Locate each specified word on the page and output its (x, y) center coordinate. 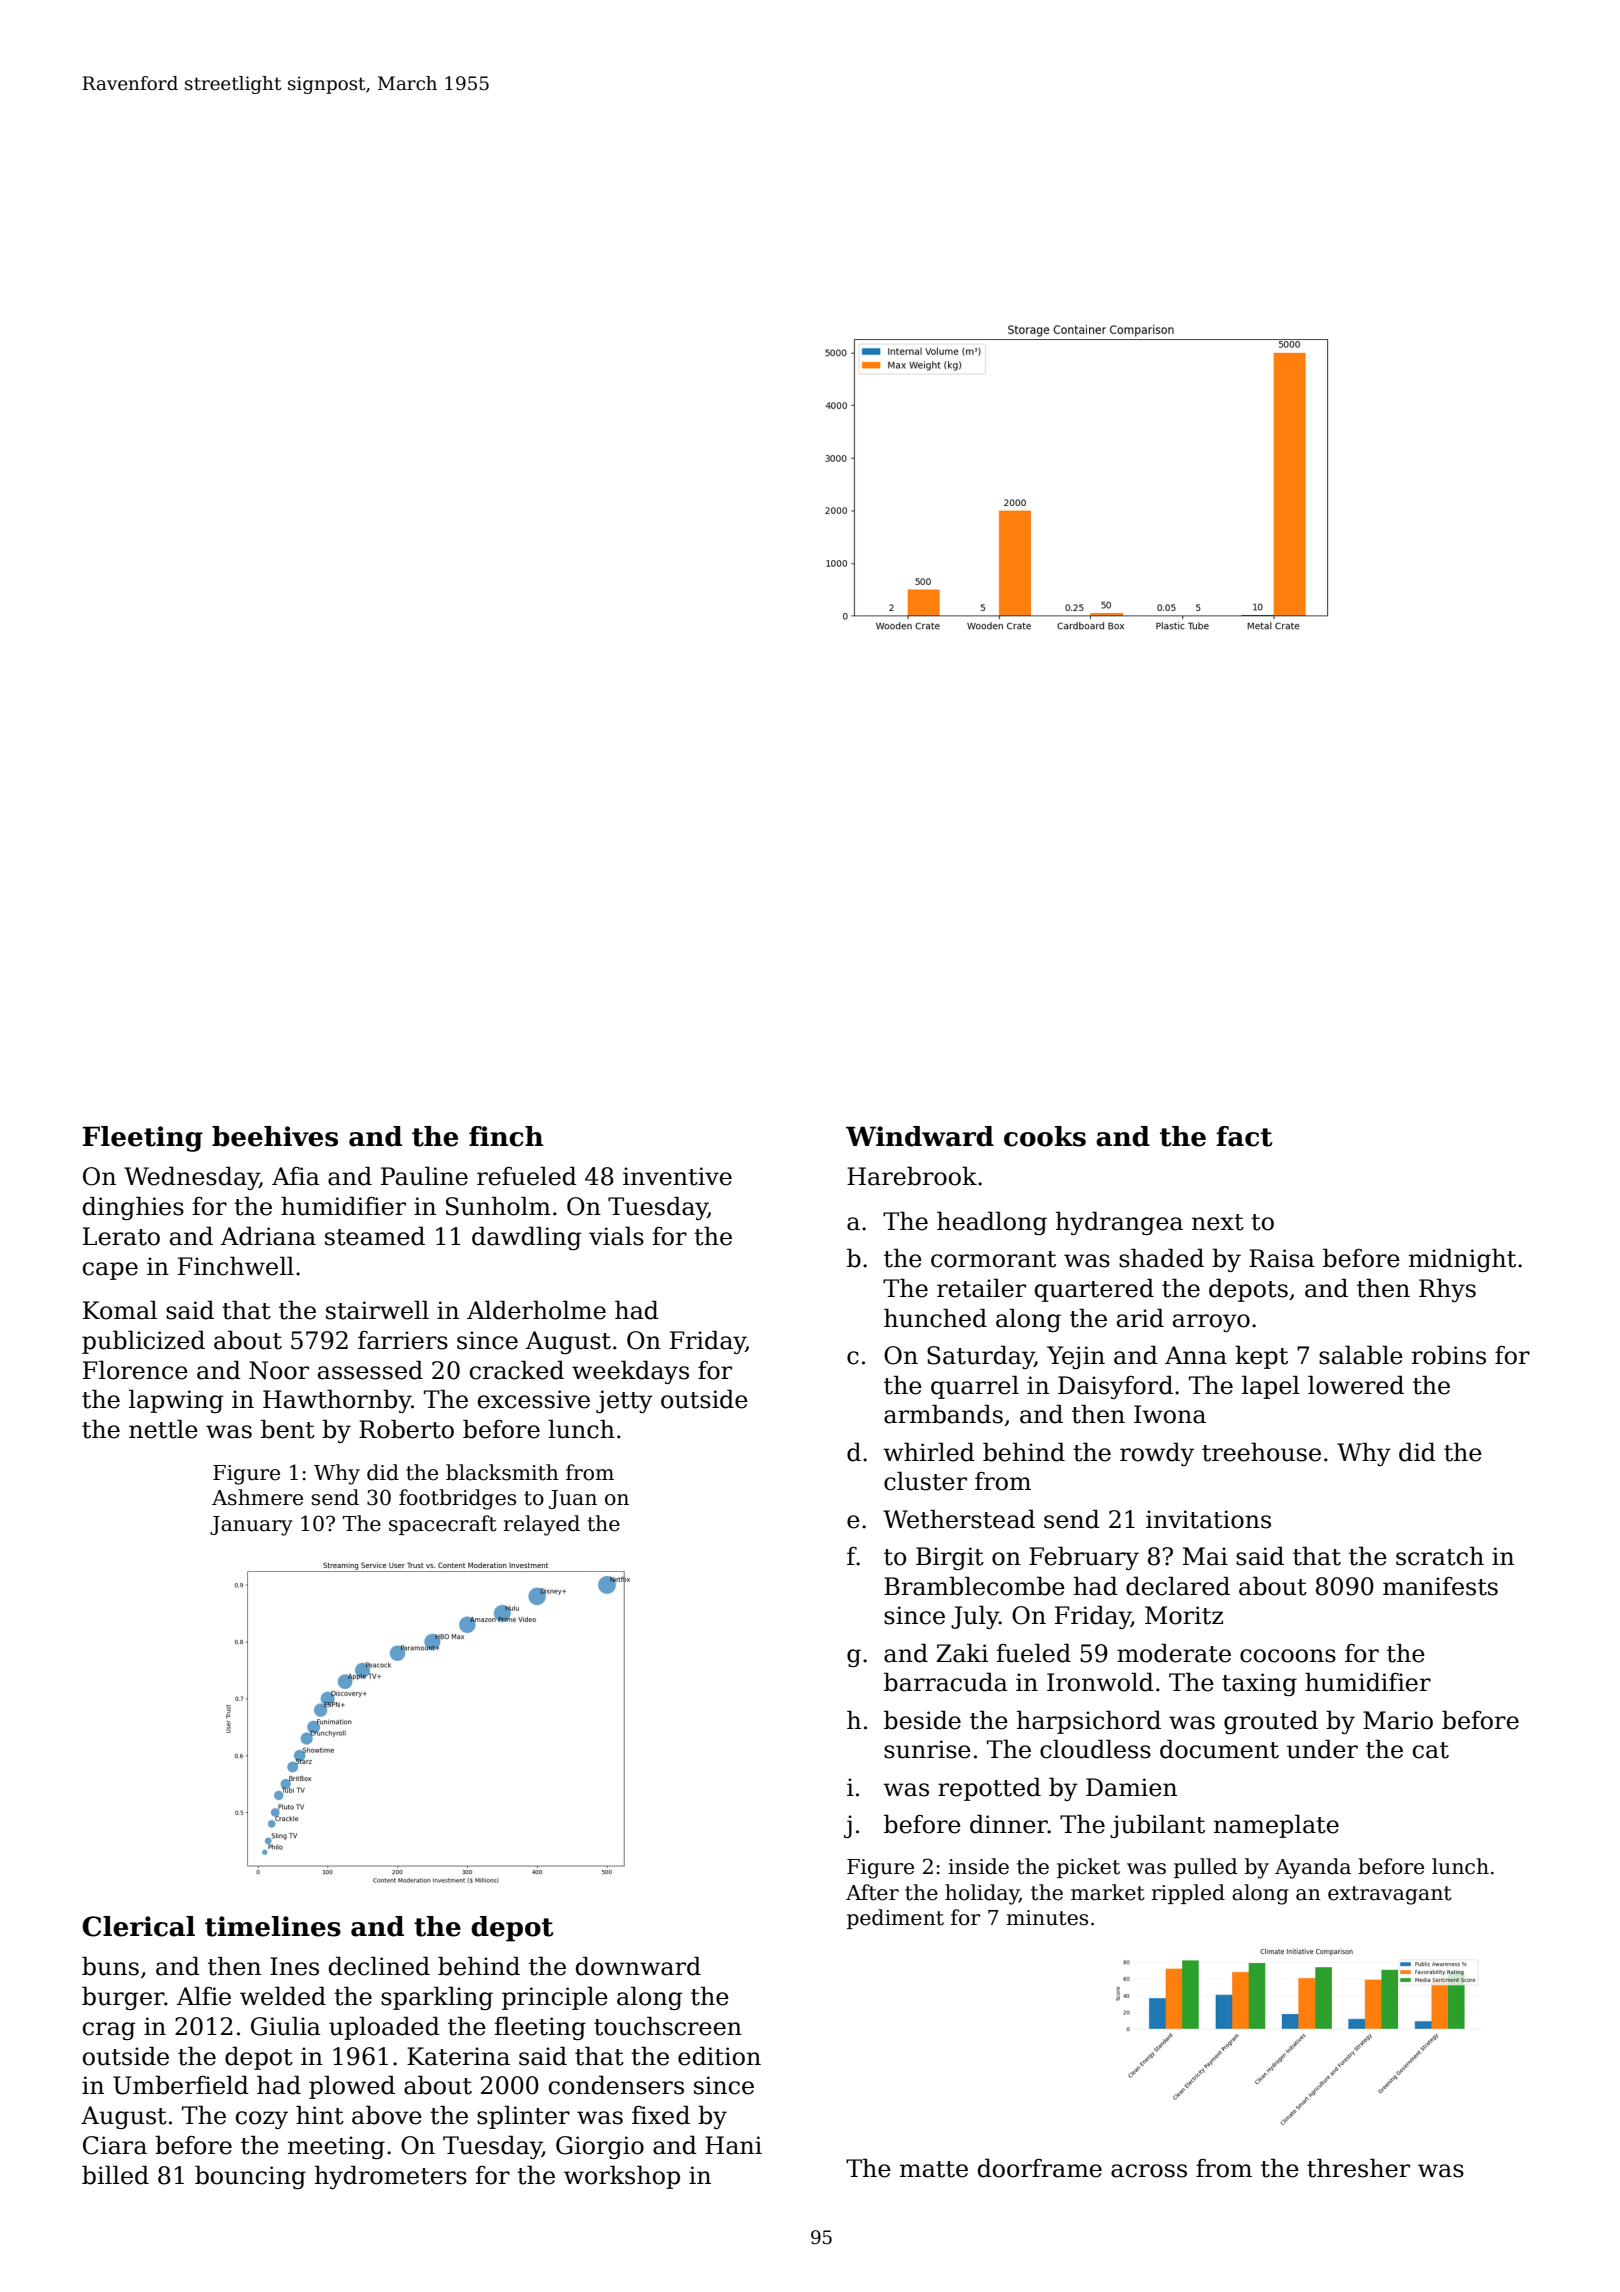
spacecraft (443, 1525)
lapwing (176, 1401)
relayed (542, 1525)
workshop (622, 2177)
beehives (275, 1136)
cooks (1045, 1136)
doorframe (1040, 2168)
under (1322, 1749)
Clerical (138, 1926)
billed (115, 2175)
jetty (624, 1401)
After (872, 1892)
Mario (1398, 1720)
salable (1361, 1355)
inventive (677, 1176)
